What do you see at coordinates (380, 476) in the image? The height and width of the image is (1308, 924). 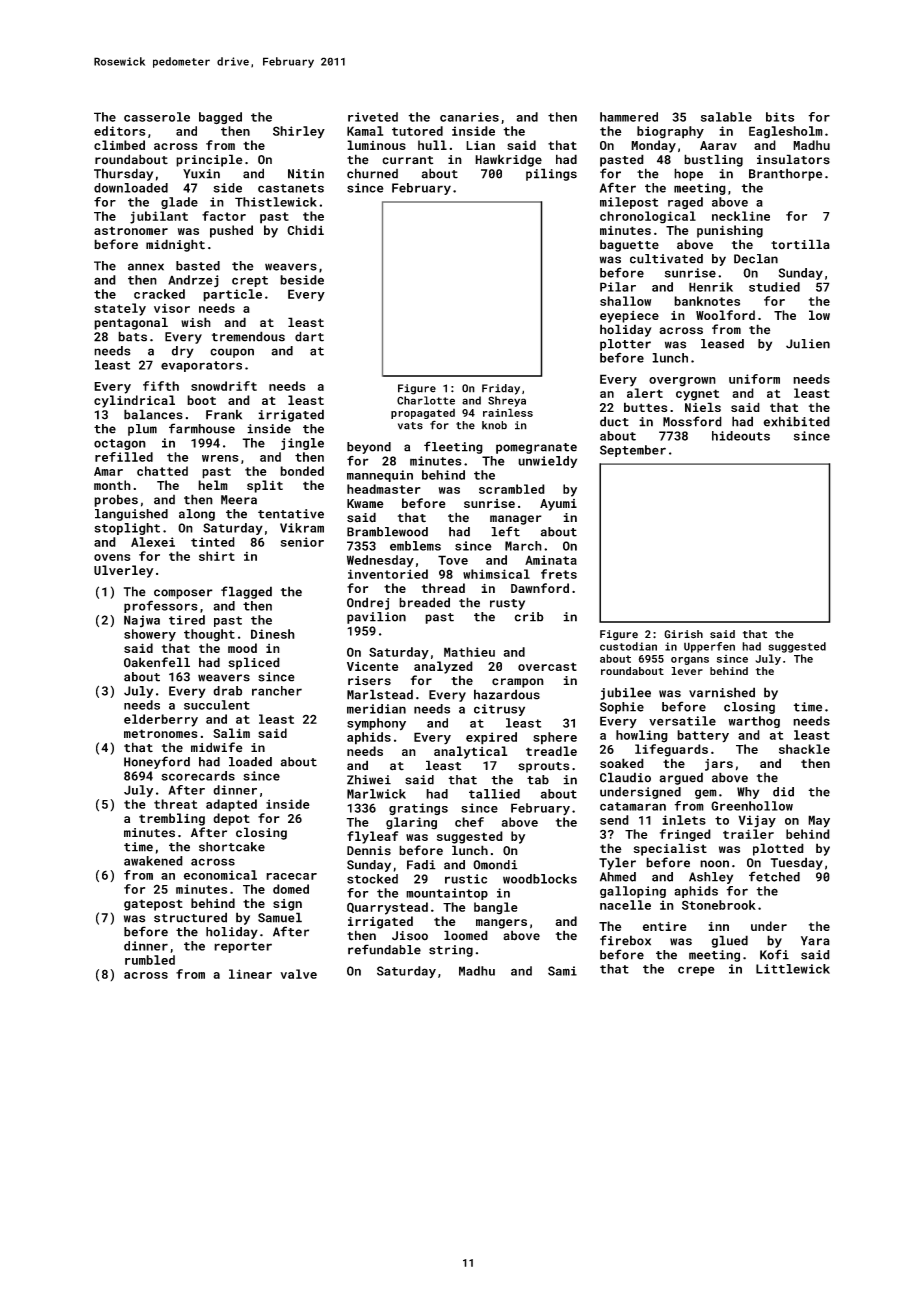 I see `mannequin` at bounding box center [380, 476].
